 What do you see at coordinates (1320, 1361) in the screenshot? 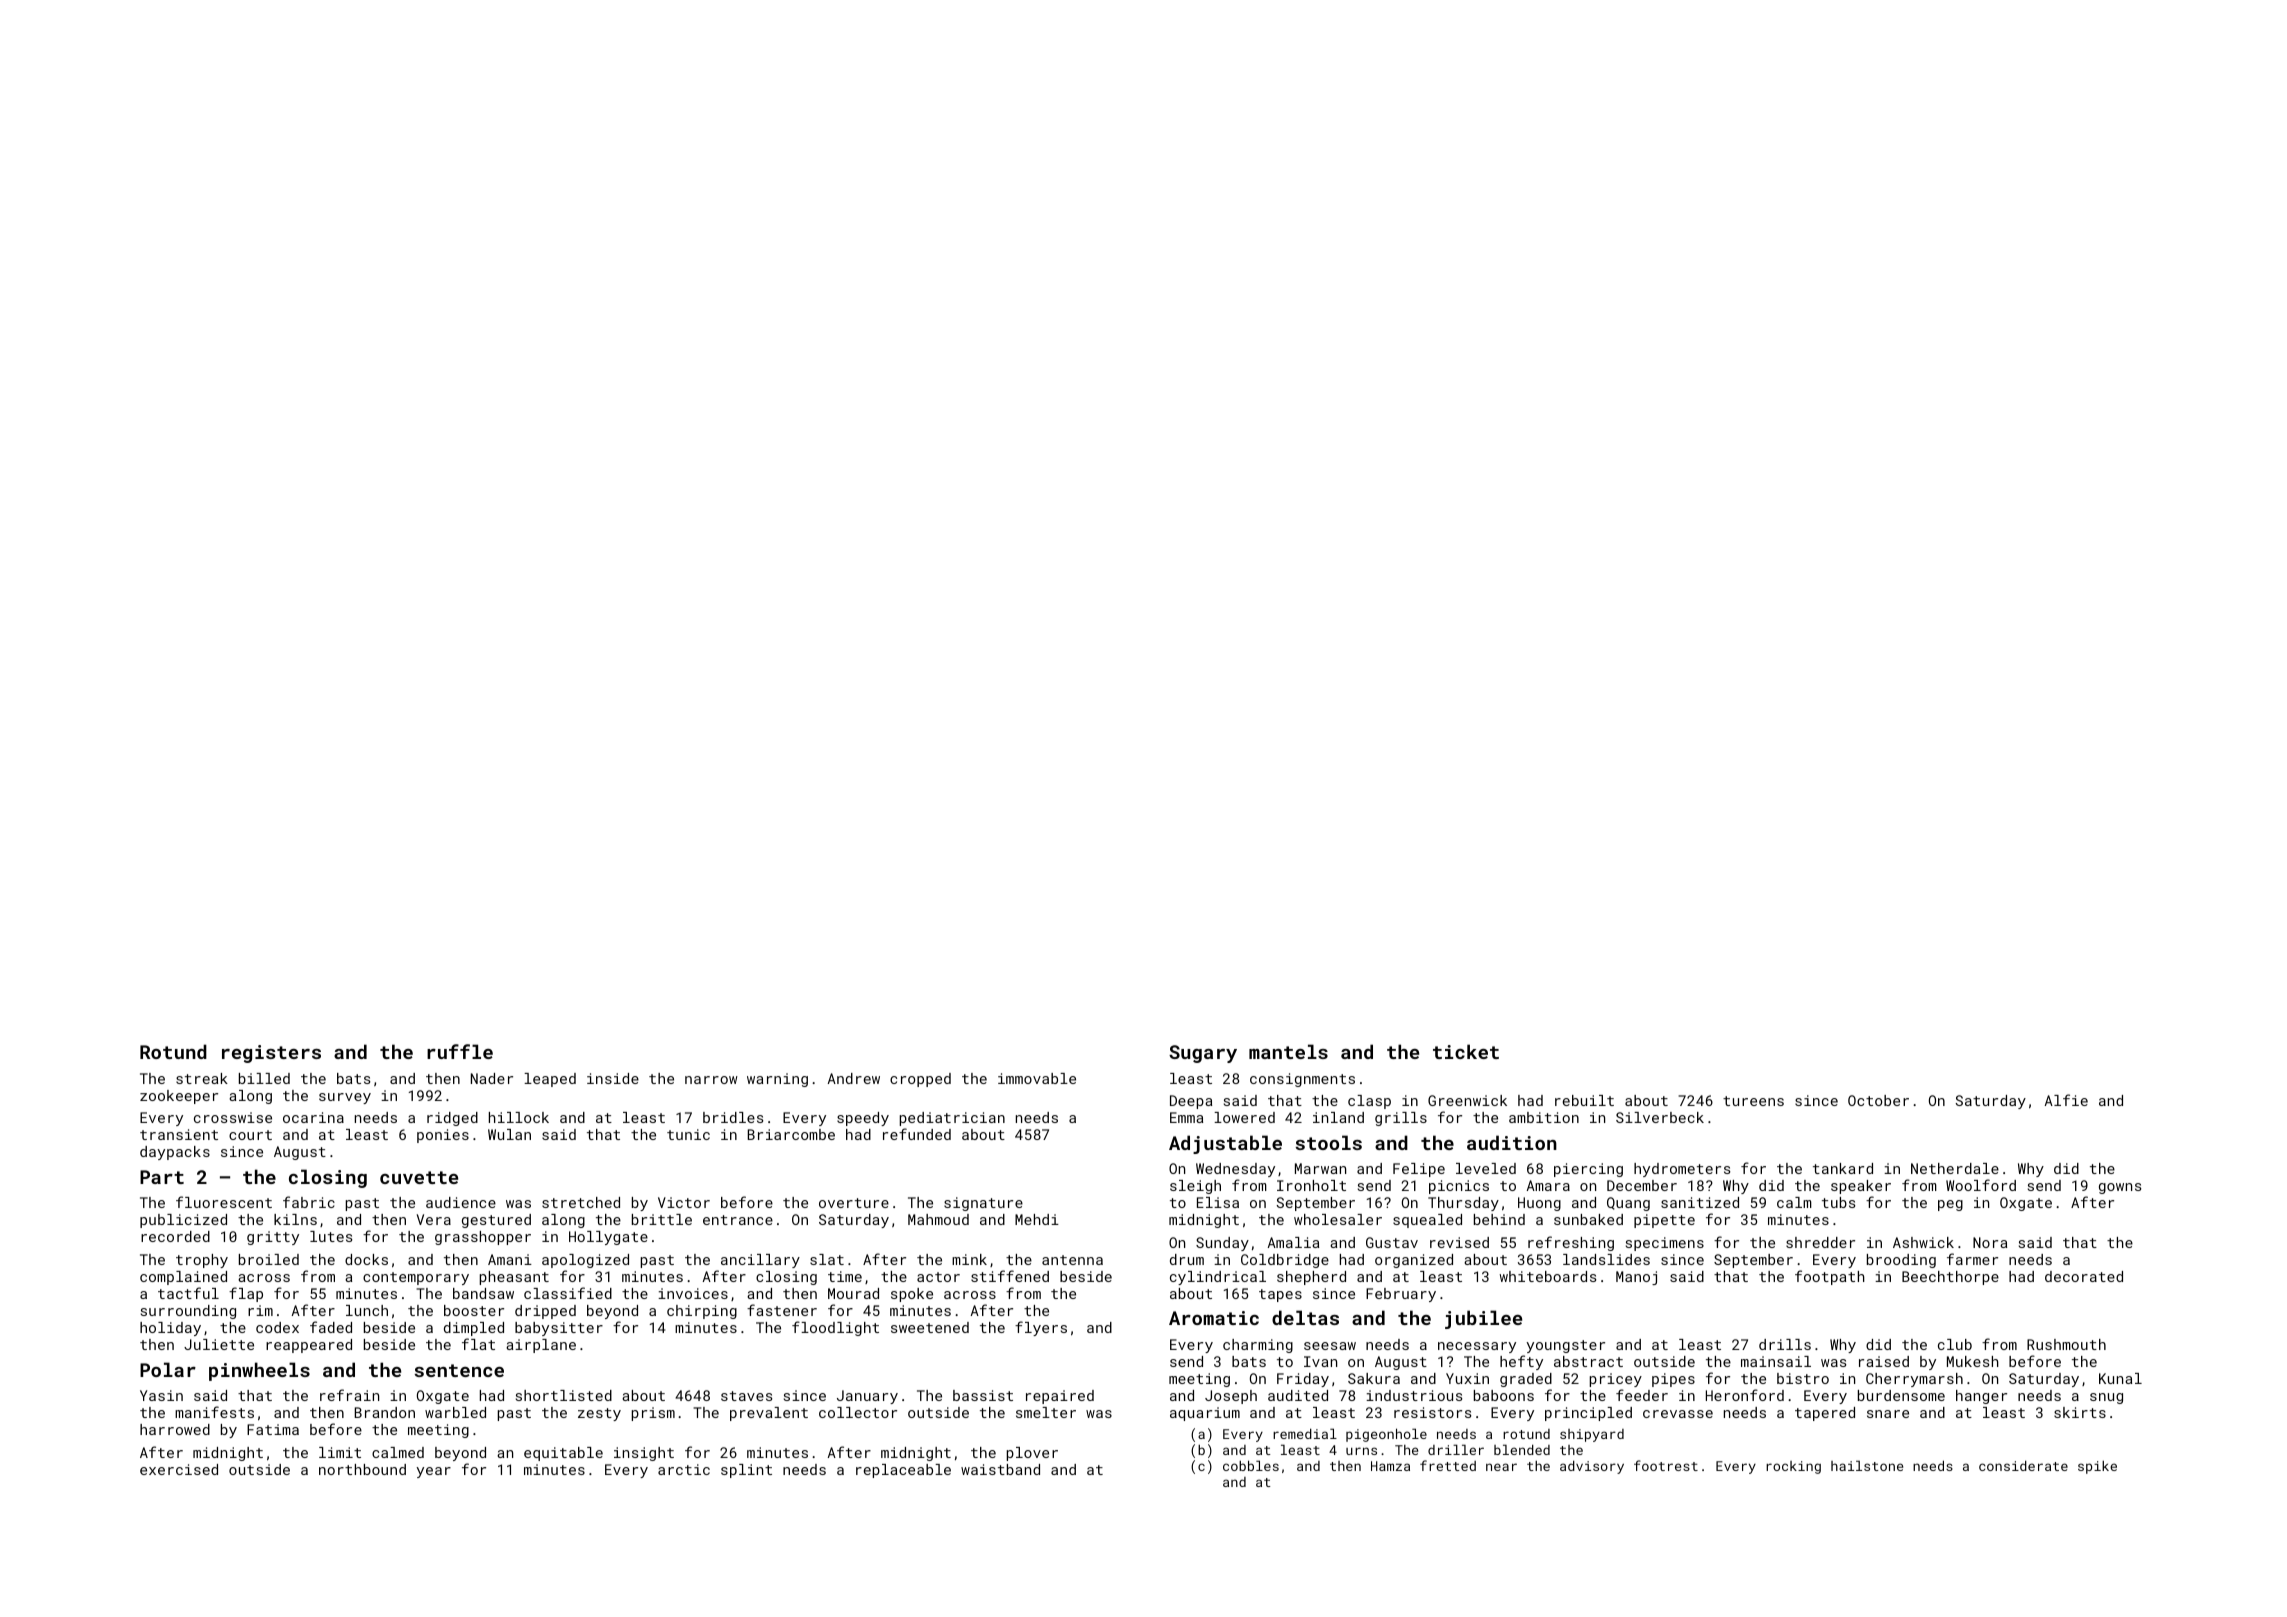
I see `Ivan` at bounding box center [1320, 1361].
